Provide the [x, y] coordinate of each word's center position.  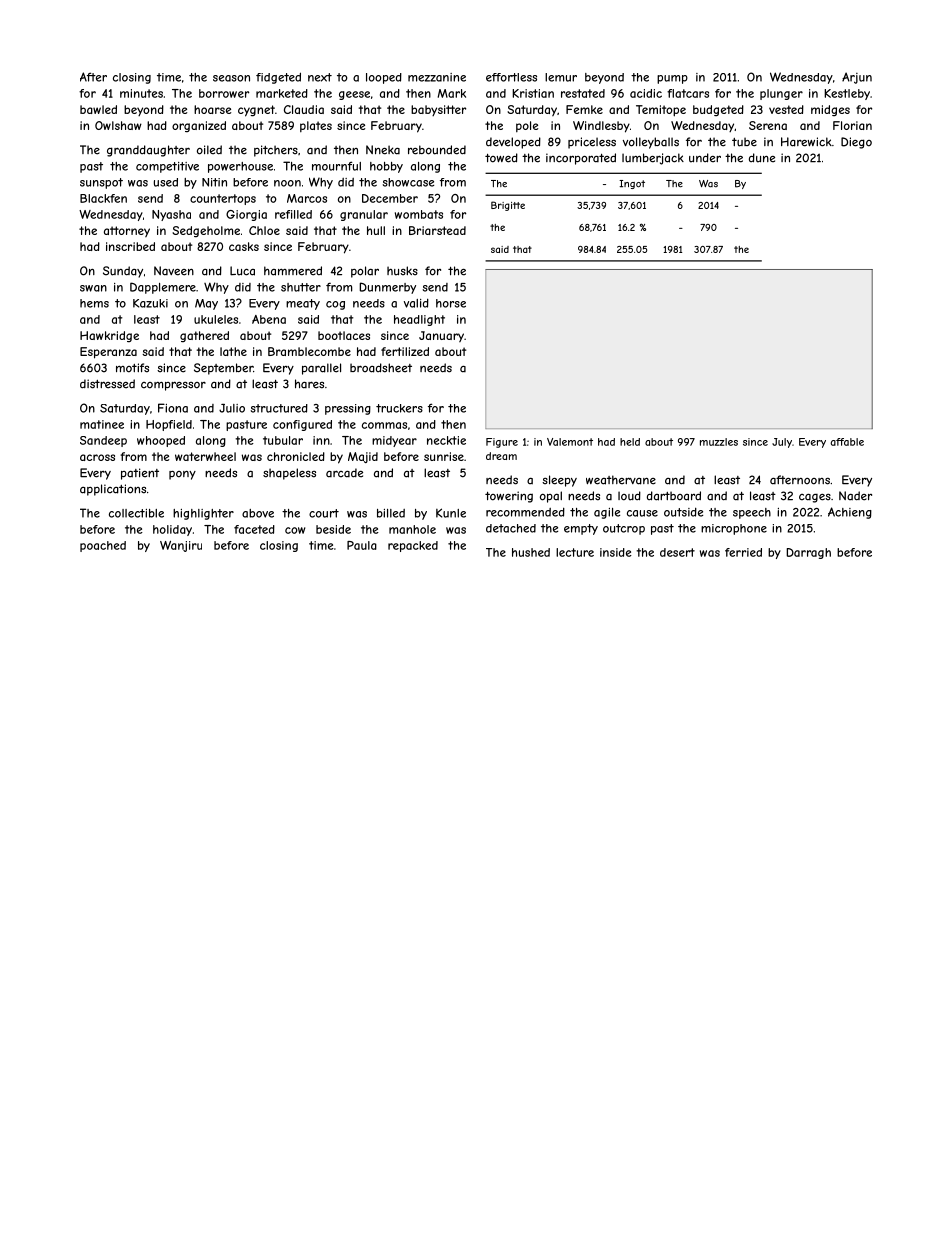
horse [451, 303]
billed [391, 513]
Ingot [632, 184]
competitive [167, 167]
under [705, 158]
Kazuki [150, 303]
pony [182, 475]
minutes [141, 93]
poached [103, 546]
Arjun [857, 78]
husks [402, 271]
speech [752, 513]
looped [384, 78]
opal [551, 497]
